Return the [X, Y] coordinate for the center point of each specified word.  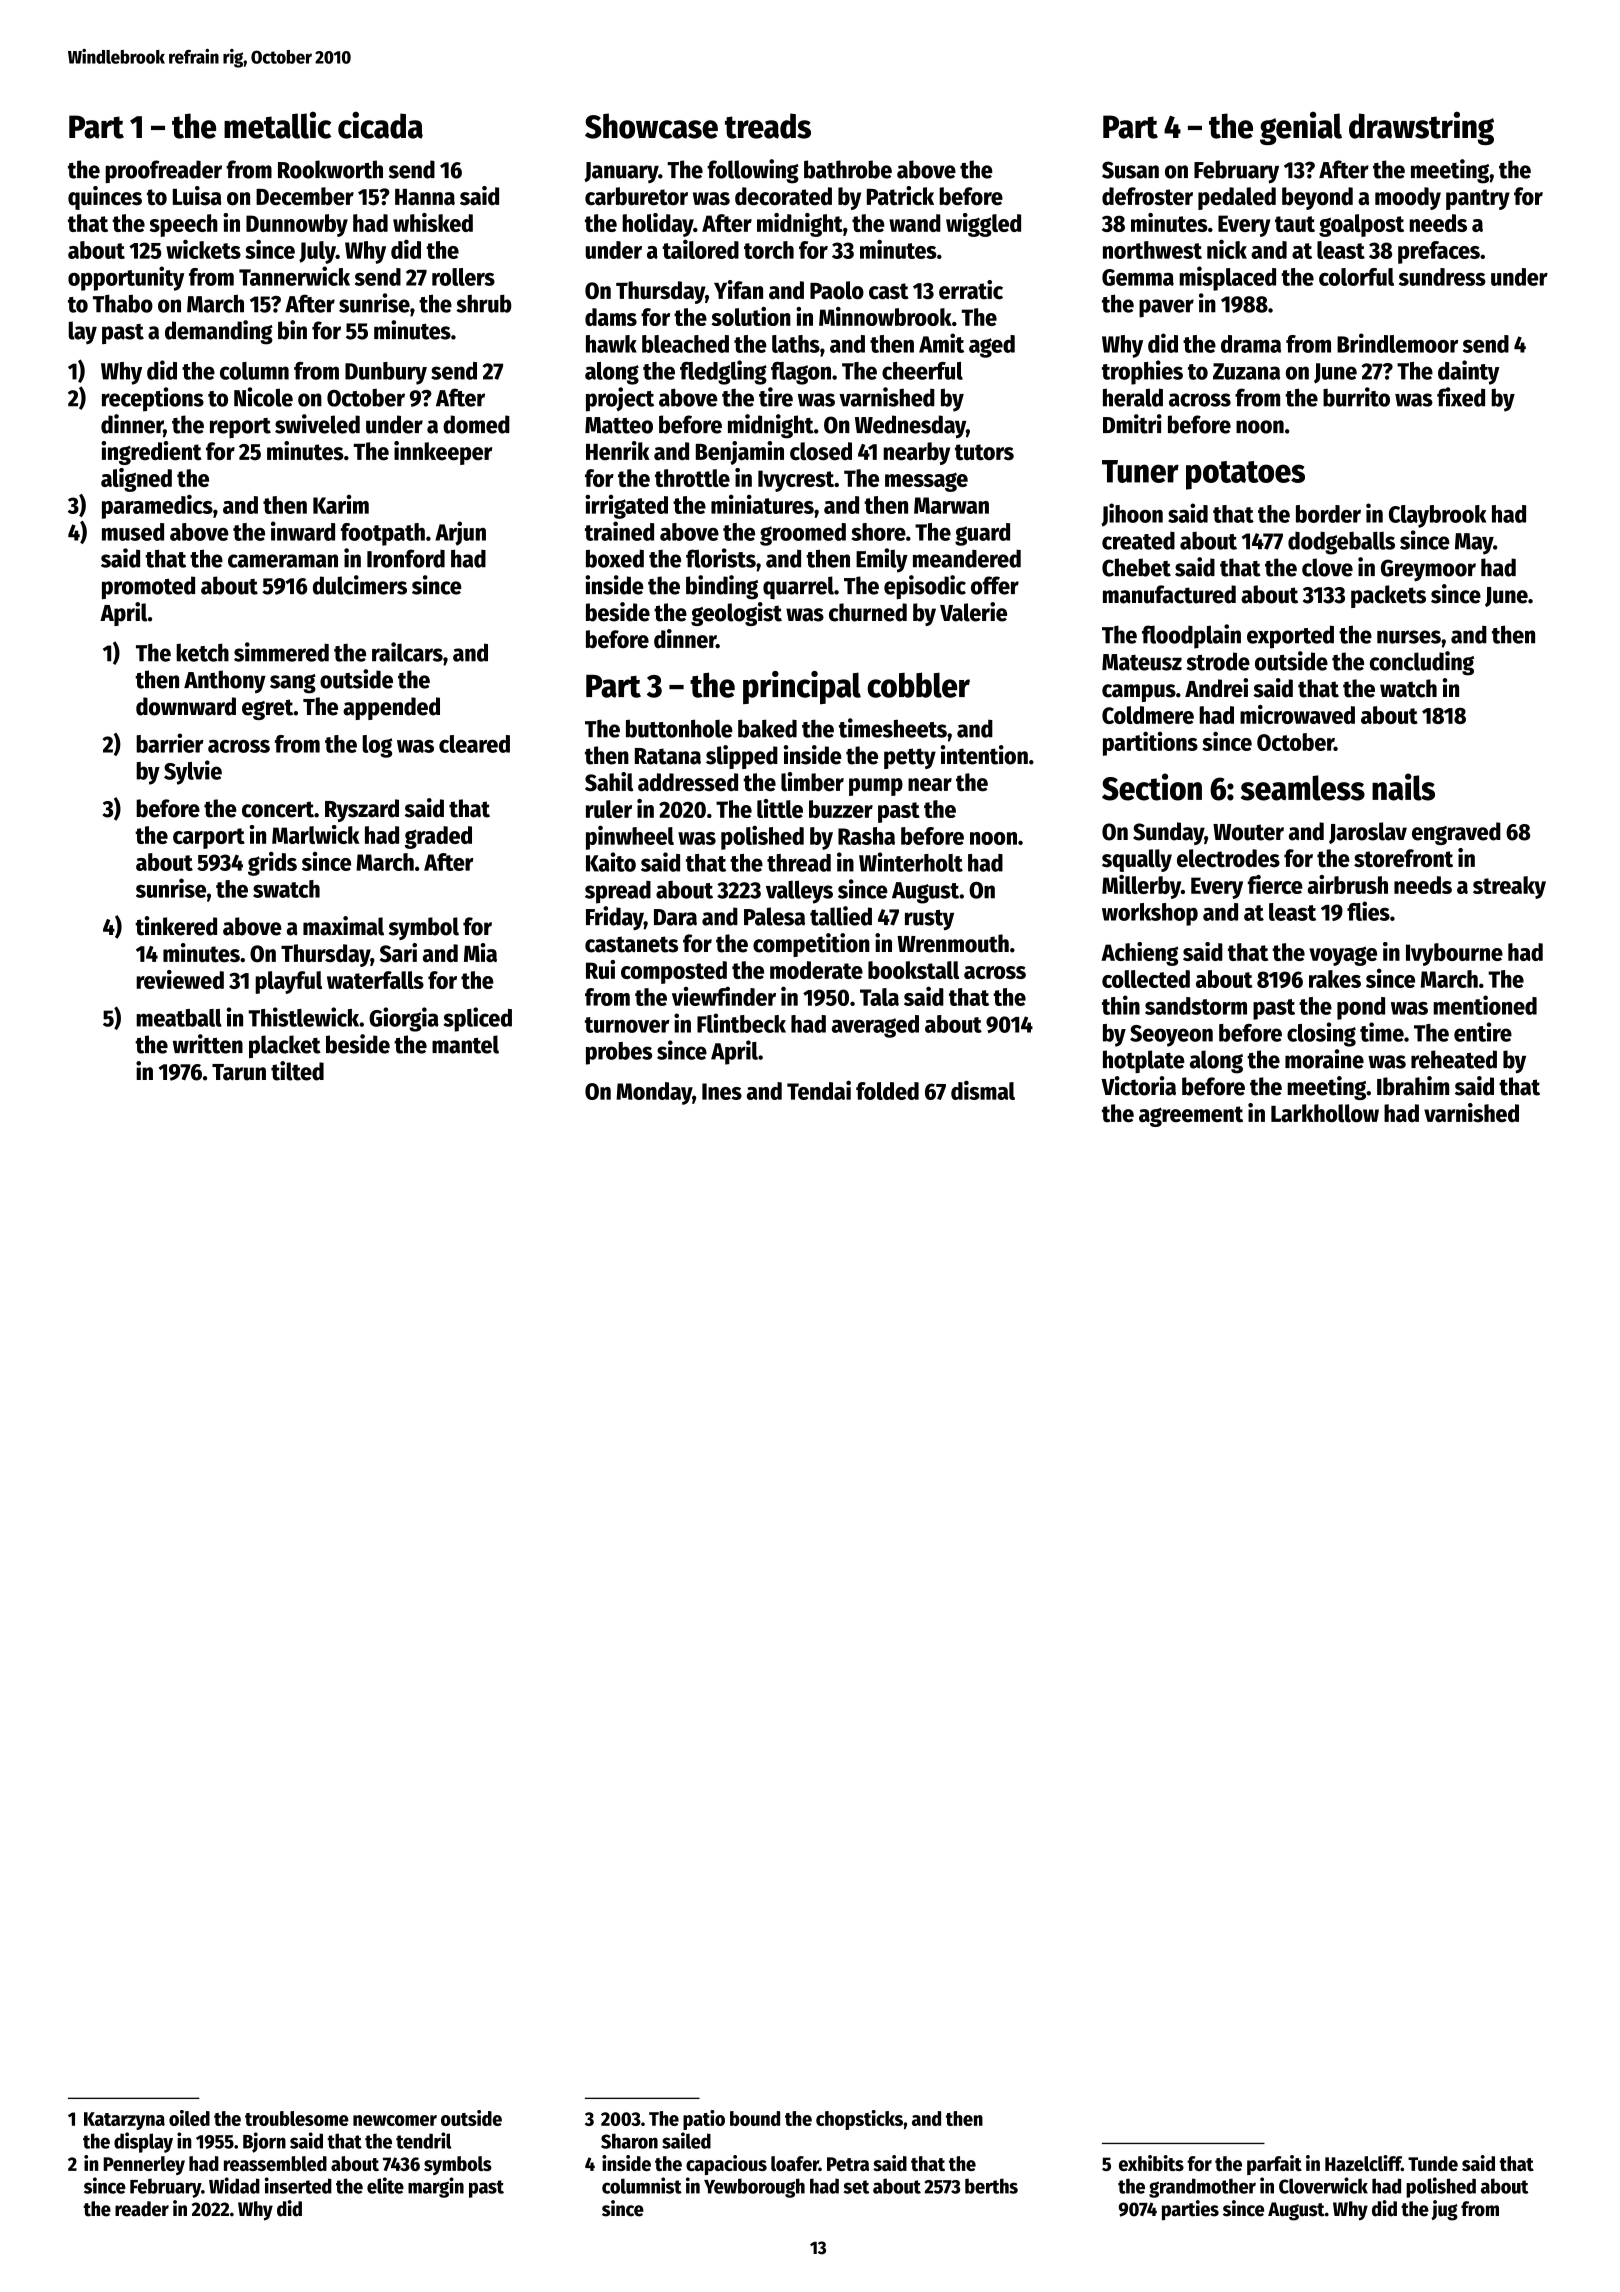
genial [1301, 128]
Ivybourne [1454, 954]
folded [887, 1091]
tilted [297, 1071]
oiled [189, 2118]
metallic [277, 125]
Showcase [651, 126]
